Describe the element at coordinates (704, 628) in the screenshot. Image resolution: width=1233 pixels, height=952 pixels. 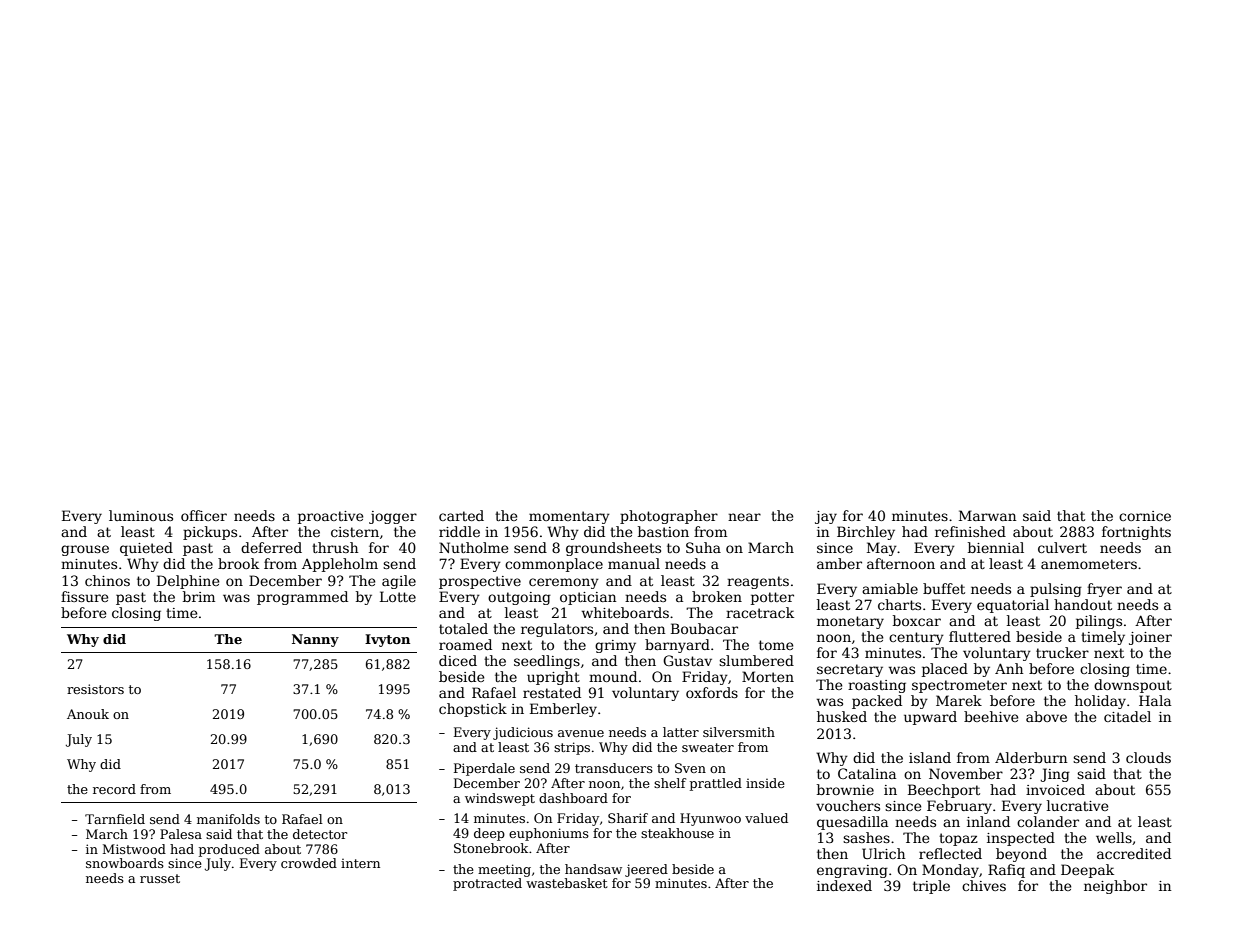
I see `Boubacar` at that location.
